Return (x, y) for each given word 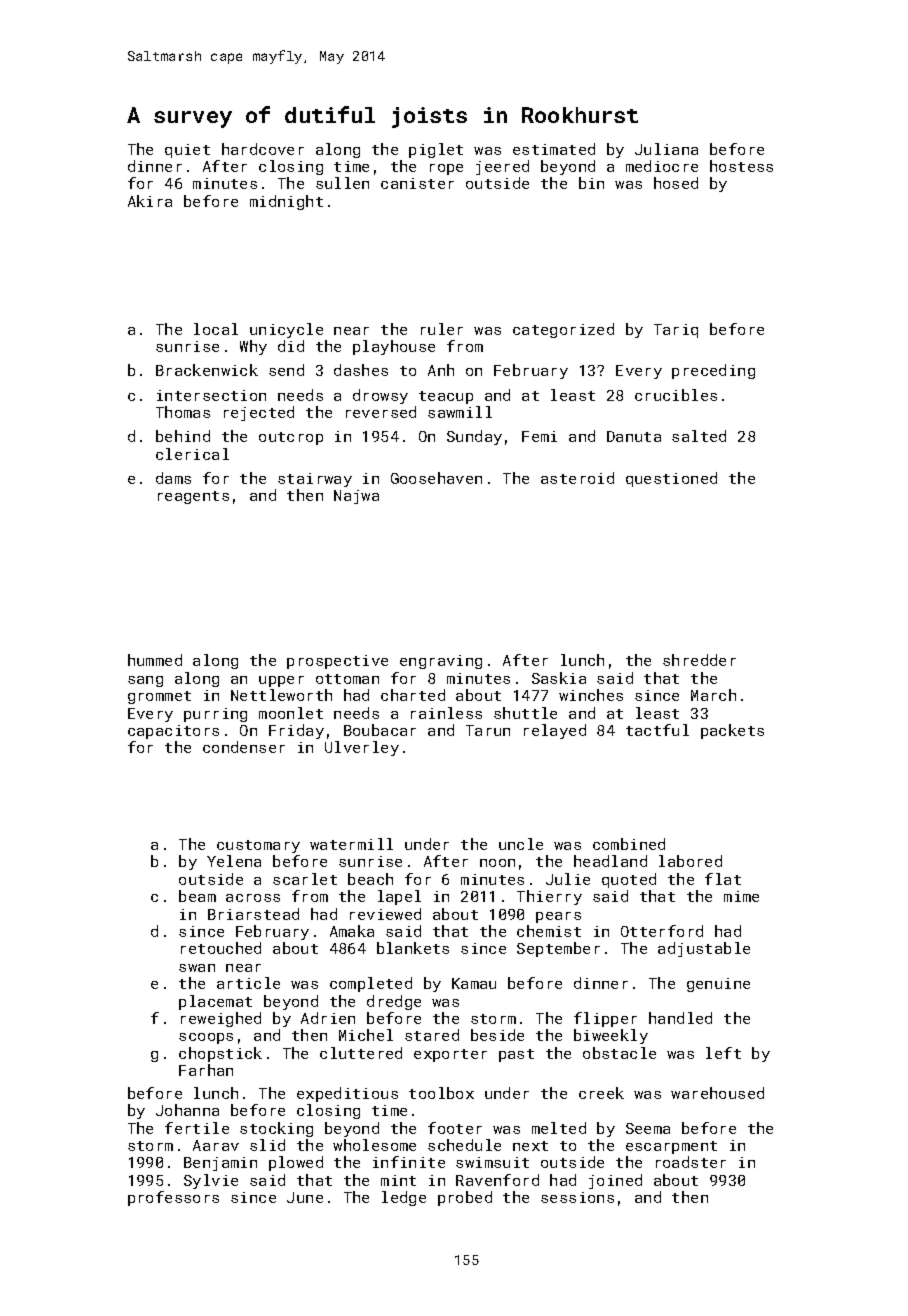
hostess (741, 166)
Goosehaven (436, 478)
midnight (286, 202)
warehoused (717, 1093)
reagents (193, 497)
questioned (671, 479)
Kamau (474, 983)
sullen (342, 183)
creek (601, 1093)
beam (197, 896)
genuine (718, 985)
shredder (699, 660)
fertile (197, 1128)
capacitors (173, 732)
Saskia (559, 678)
